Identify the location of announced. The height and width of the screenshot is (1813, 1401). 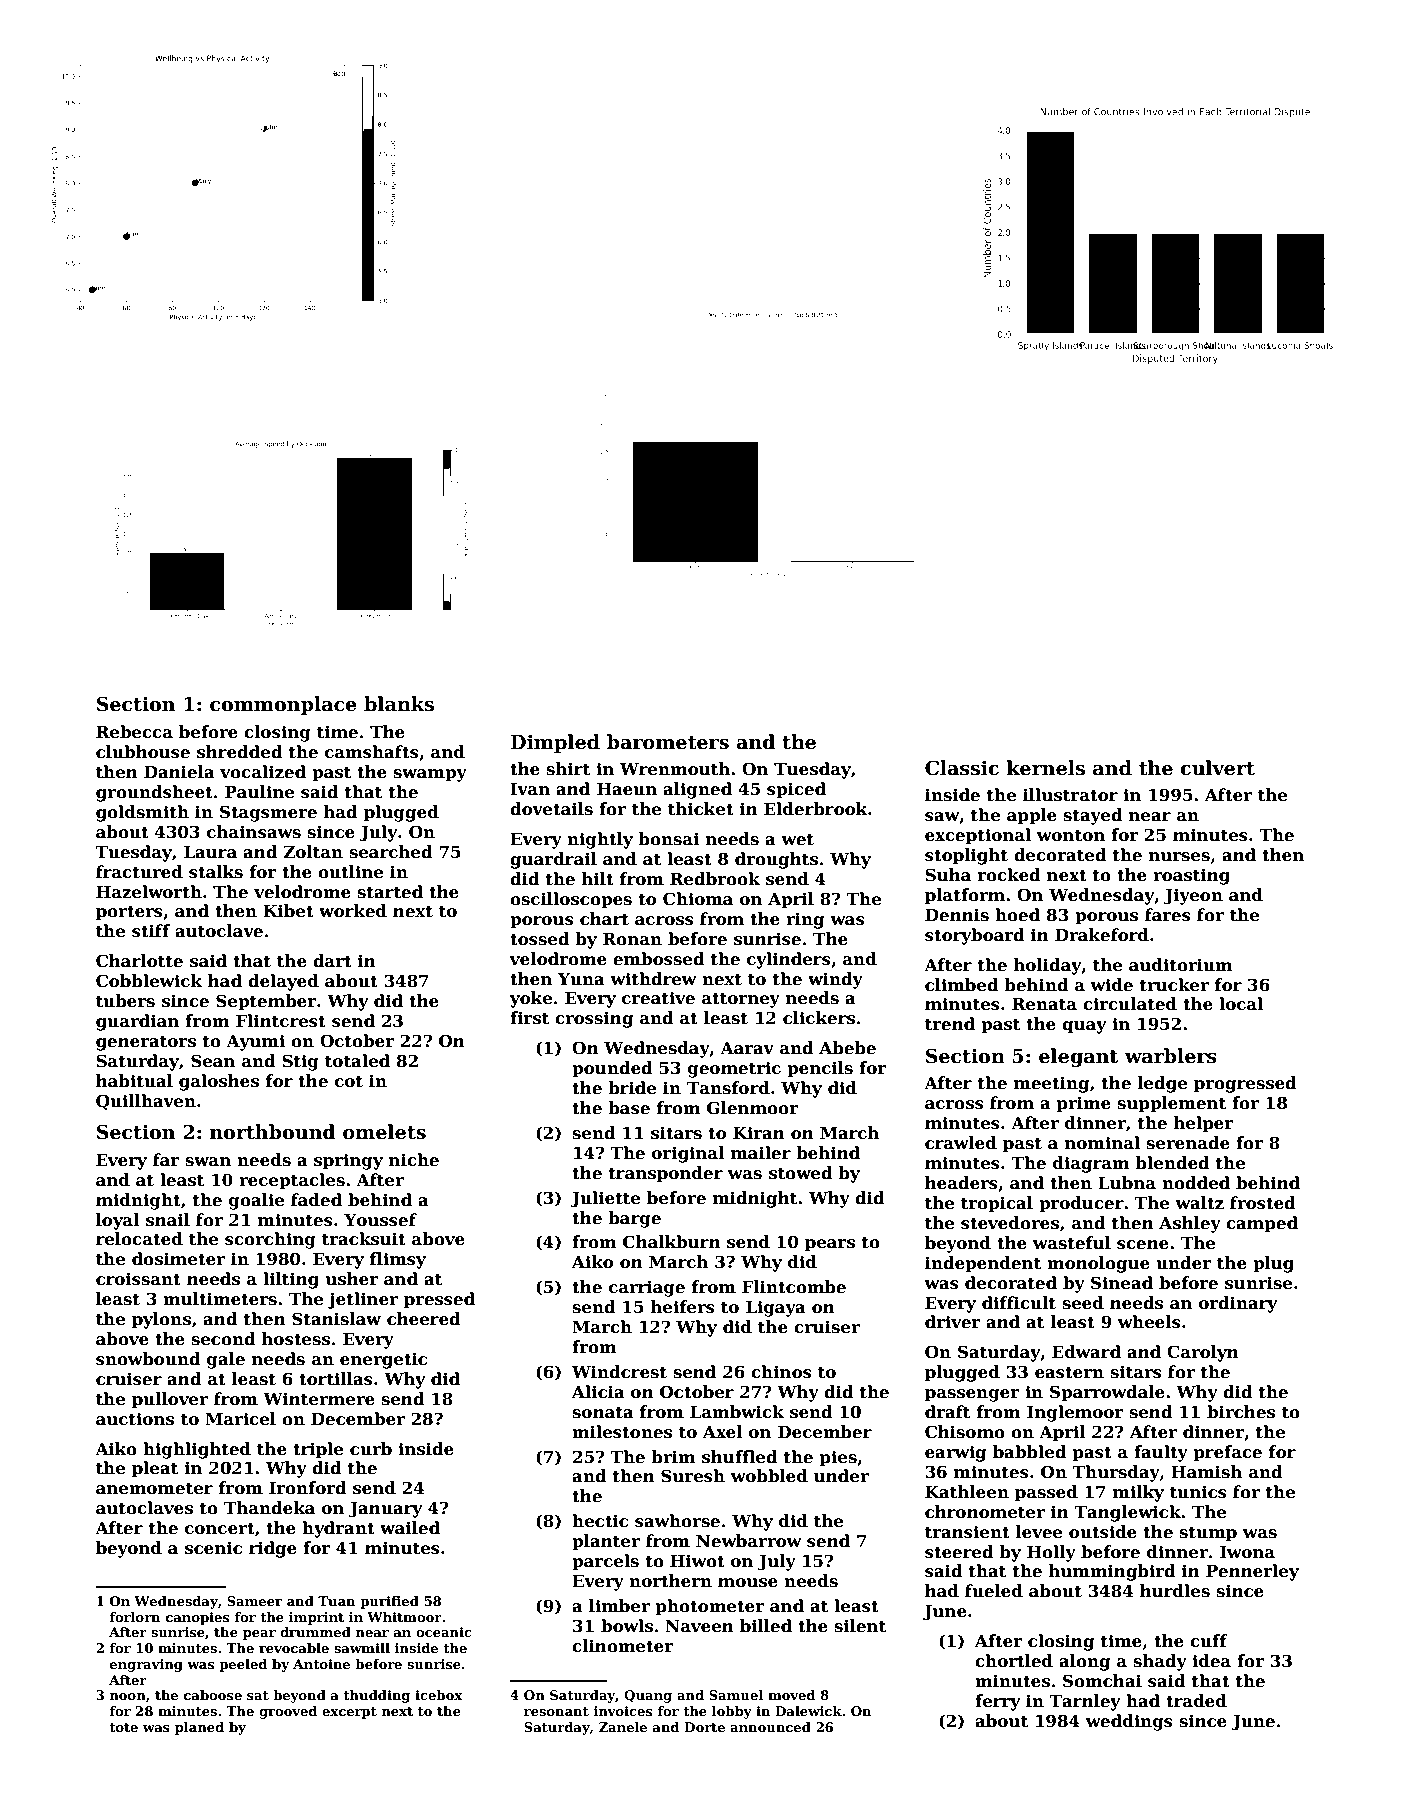
(770, 1727).
